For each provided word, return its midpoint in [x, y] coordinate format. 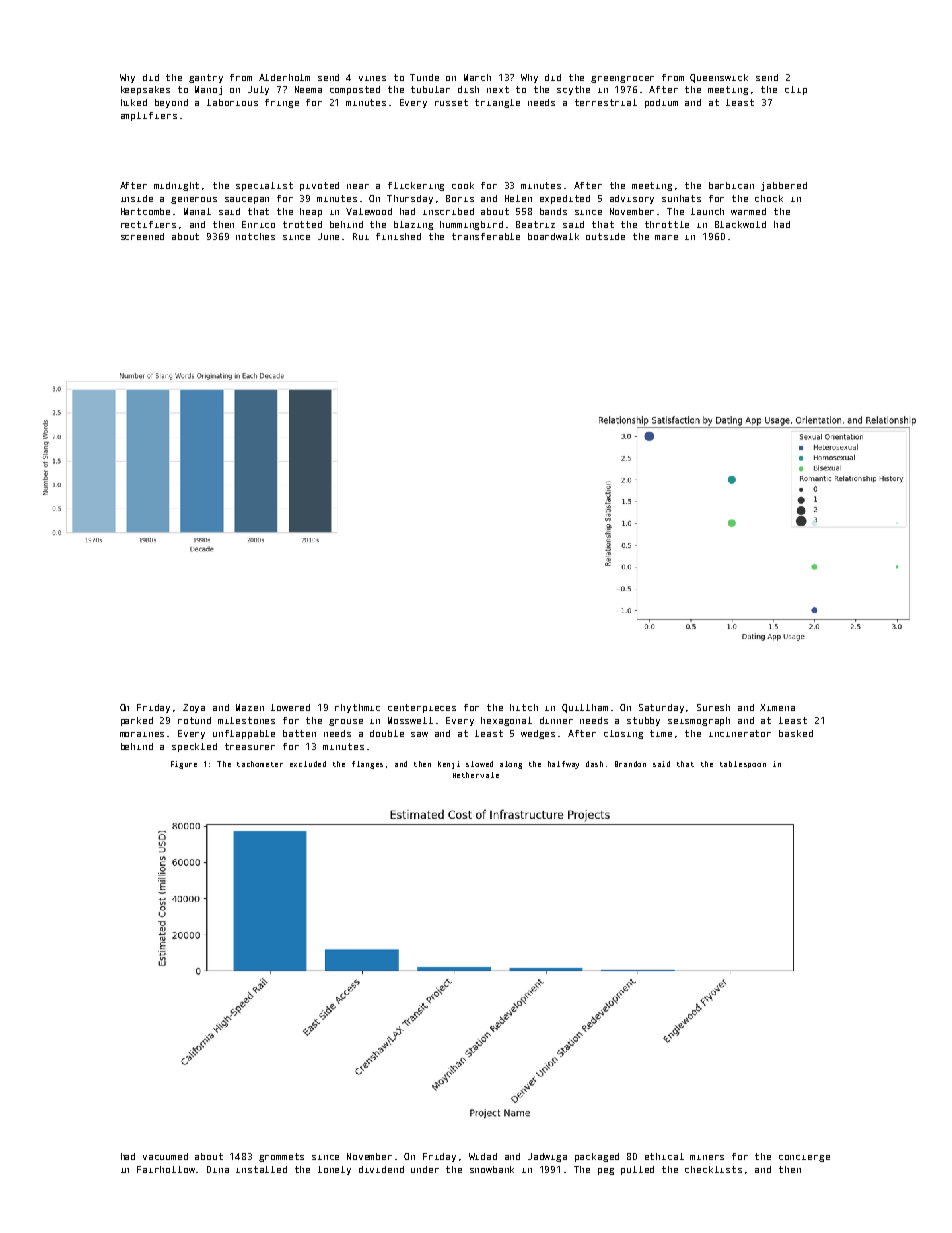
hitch [524, 707]
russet [451, 102]
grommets [281, 1157]
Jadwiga [547, 1157]
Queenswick [719, 78]
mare [666, 237]
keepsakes [145, 90]
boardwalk [553, 236]
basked [796, 733]
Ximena [777, 707]
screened [142, 236]
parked [137, 721]
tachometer [260, 764]
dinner [556, 720]
